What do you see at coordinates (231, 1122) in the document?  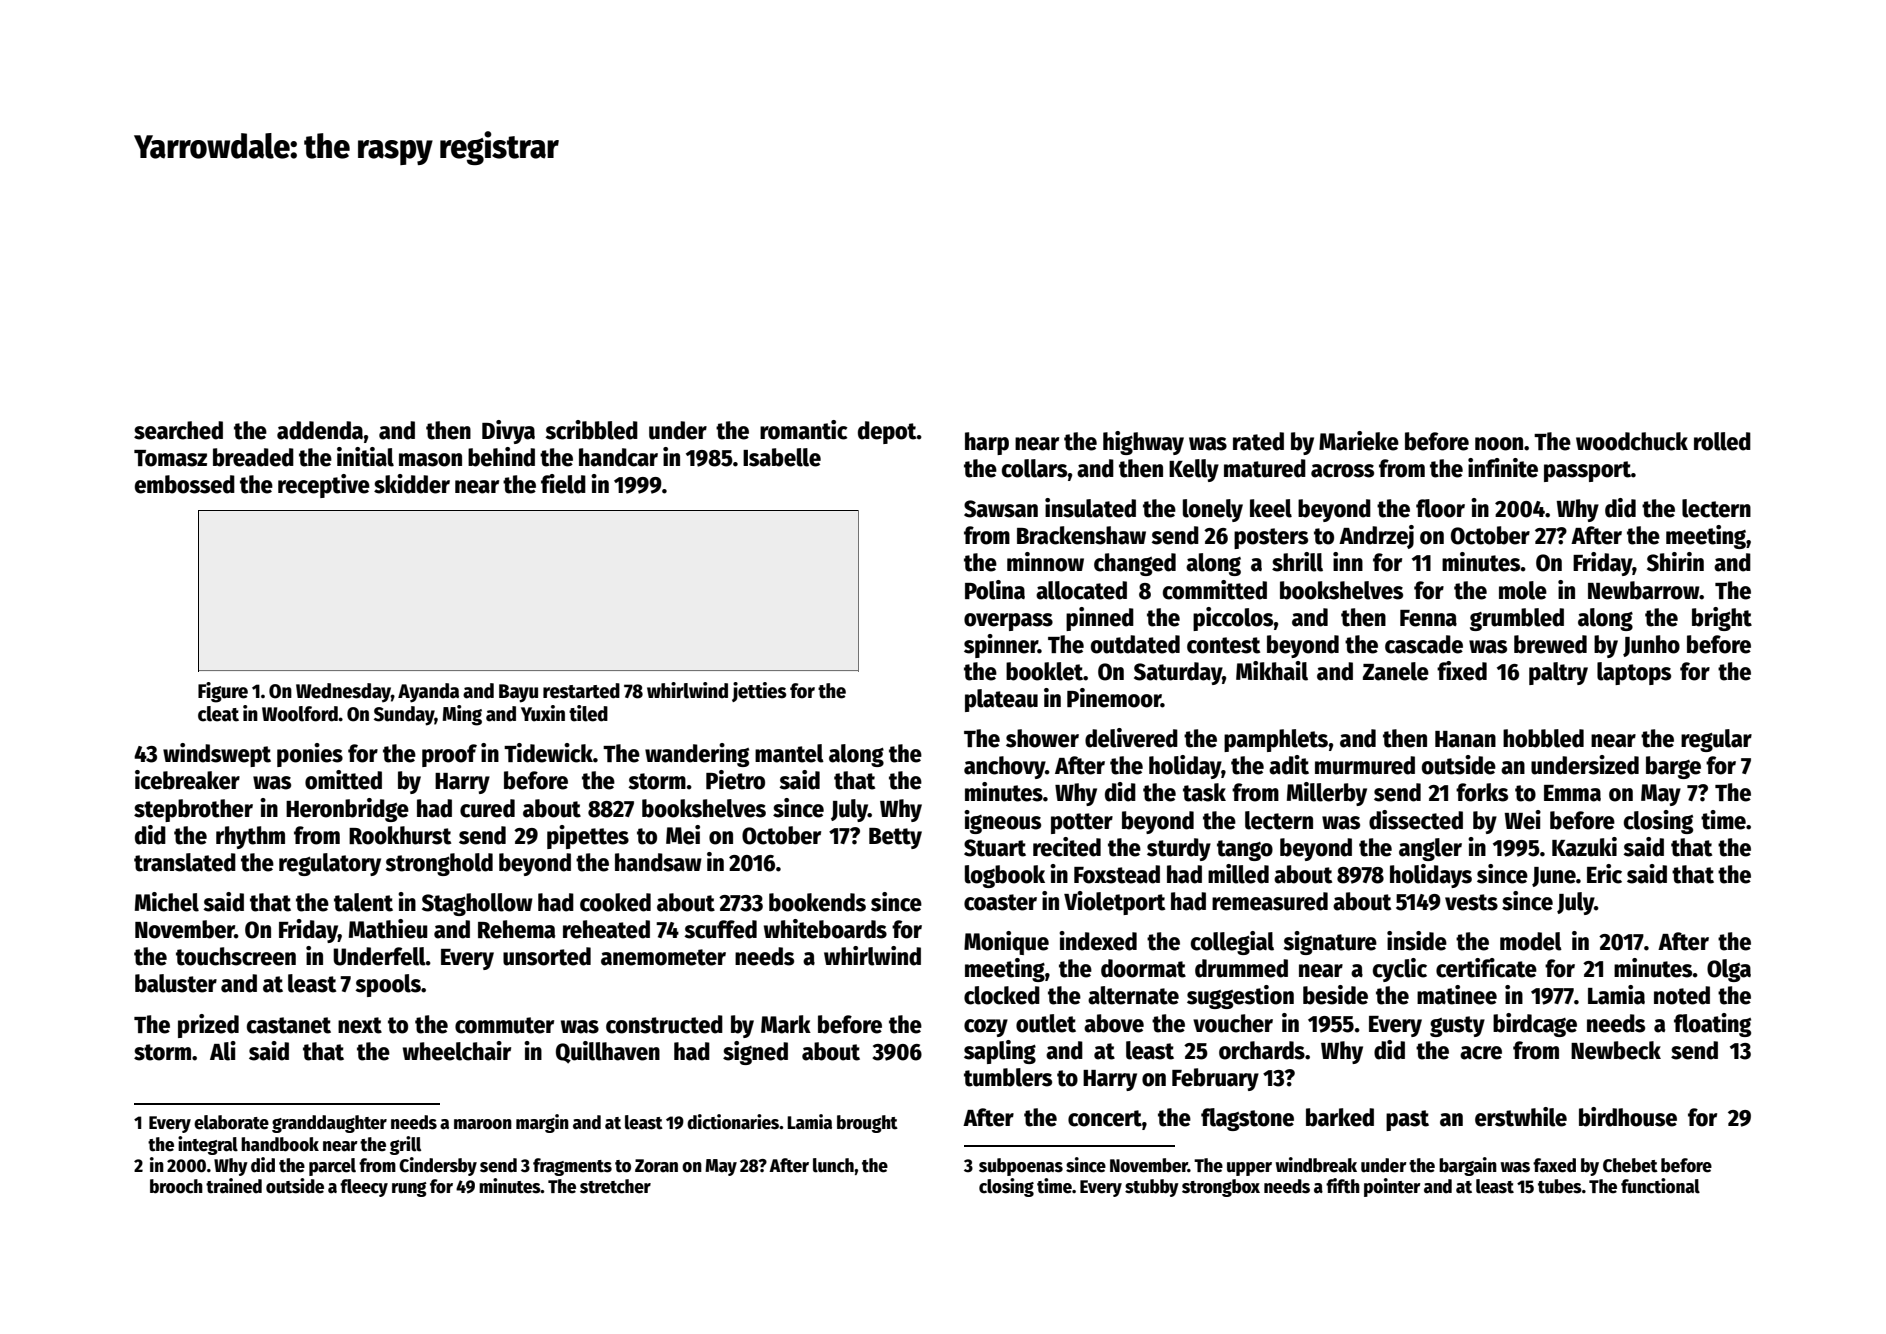 I see `elaborate` at bounding box center [231, 1122].
